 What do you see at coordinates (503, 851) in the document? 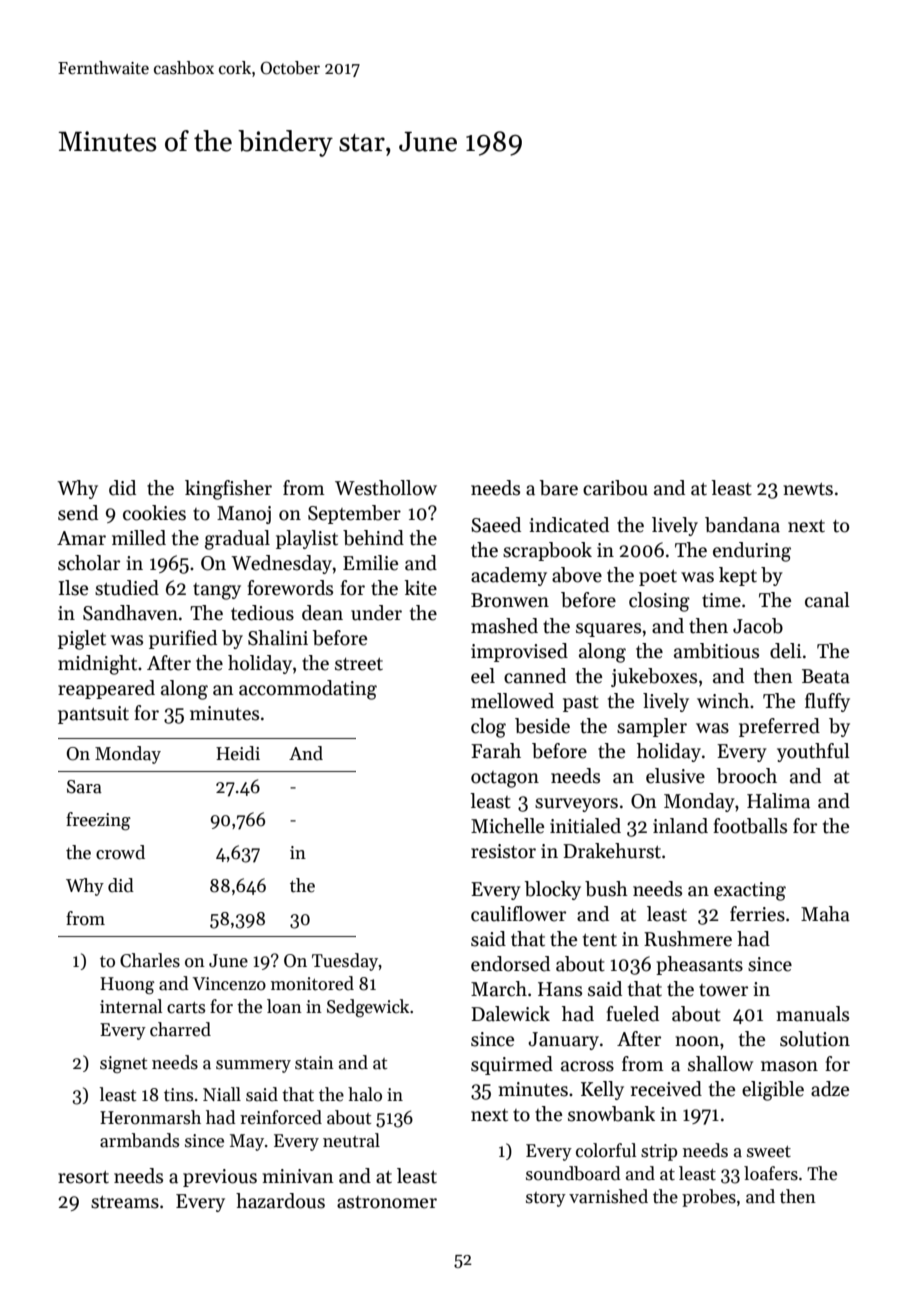
I see `resistor` at bounding box center [503, 851].
